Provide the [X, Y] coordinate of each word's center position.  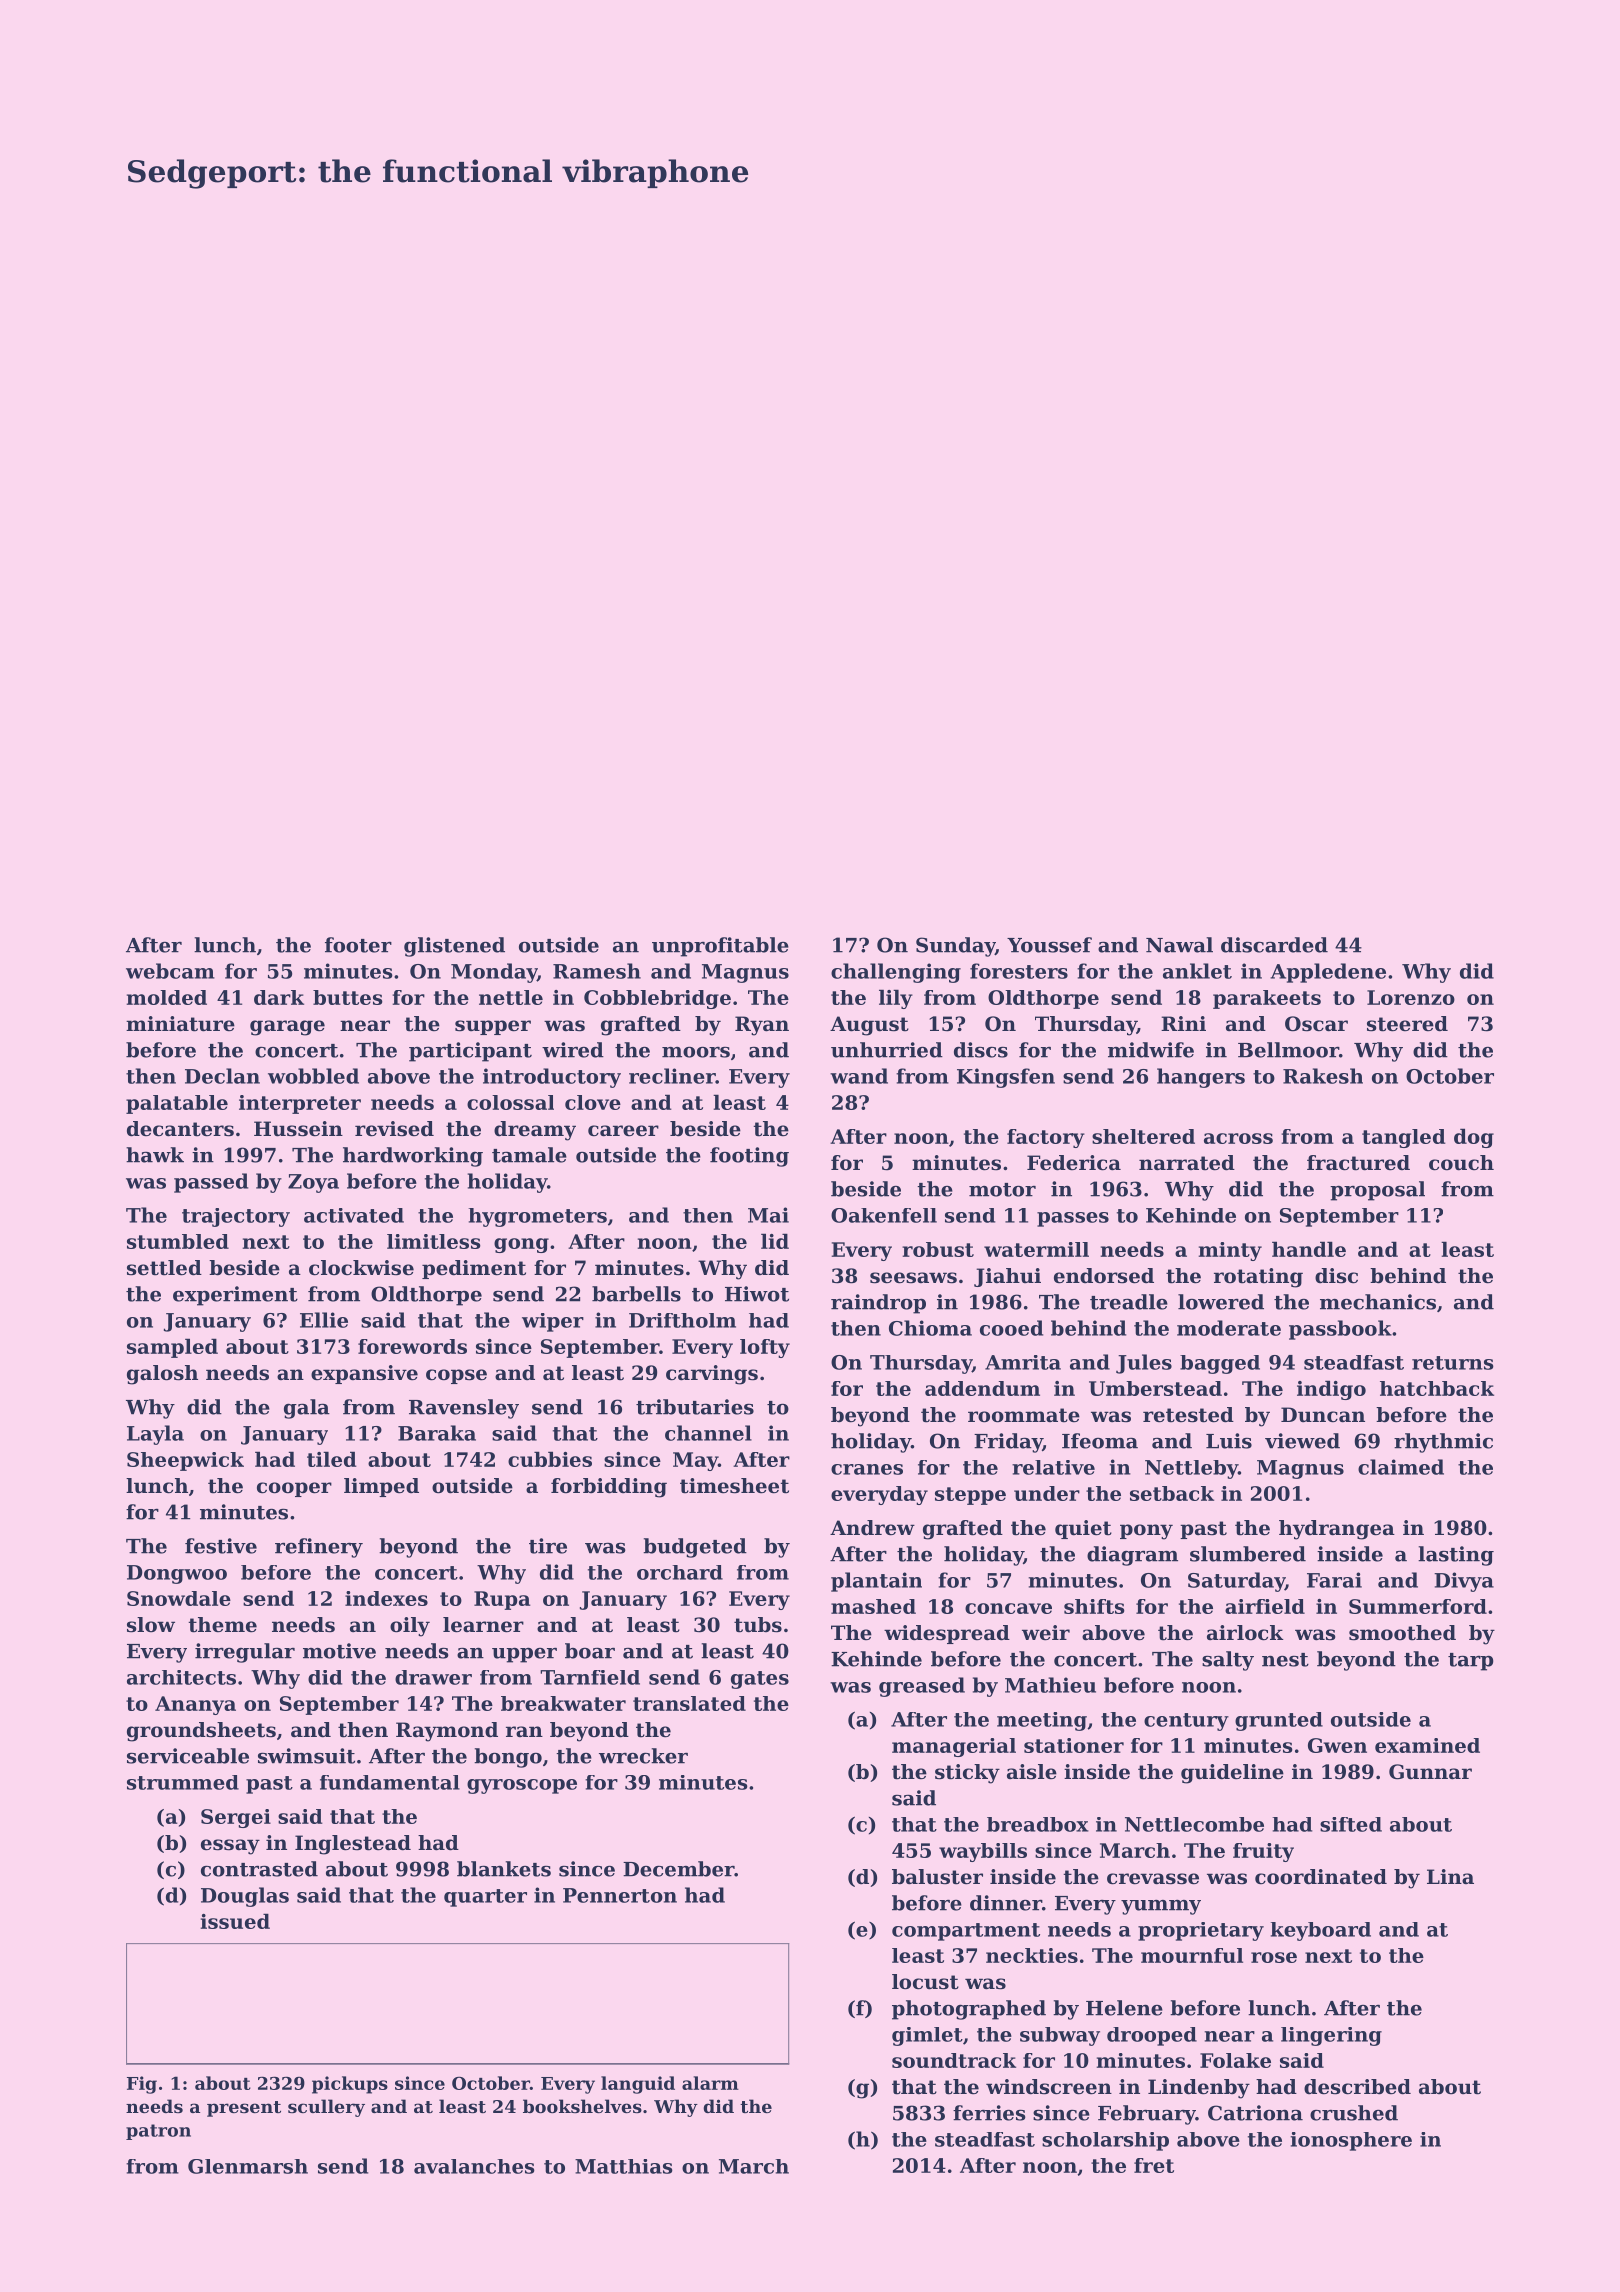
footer [358, 945]
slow [151, 1625]
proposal [1377, 1191]
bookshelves [582, 2106]
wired [573, 1050]
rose [1274, 1957]
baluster [937, 1877]
